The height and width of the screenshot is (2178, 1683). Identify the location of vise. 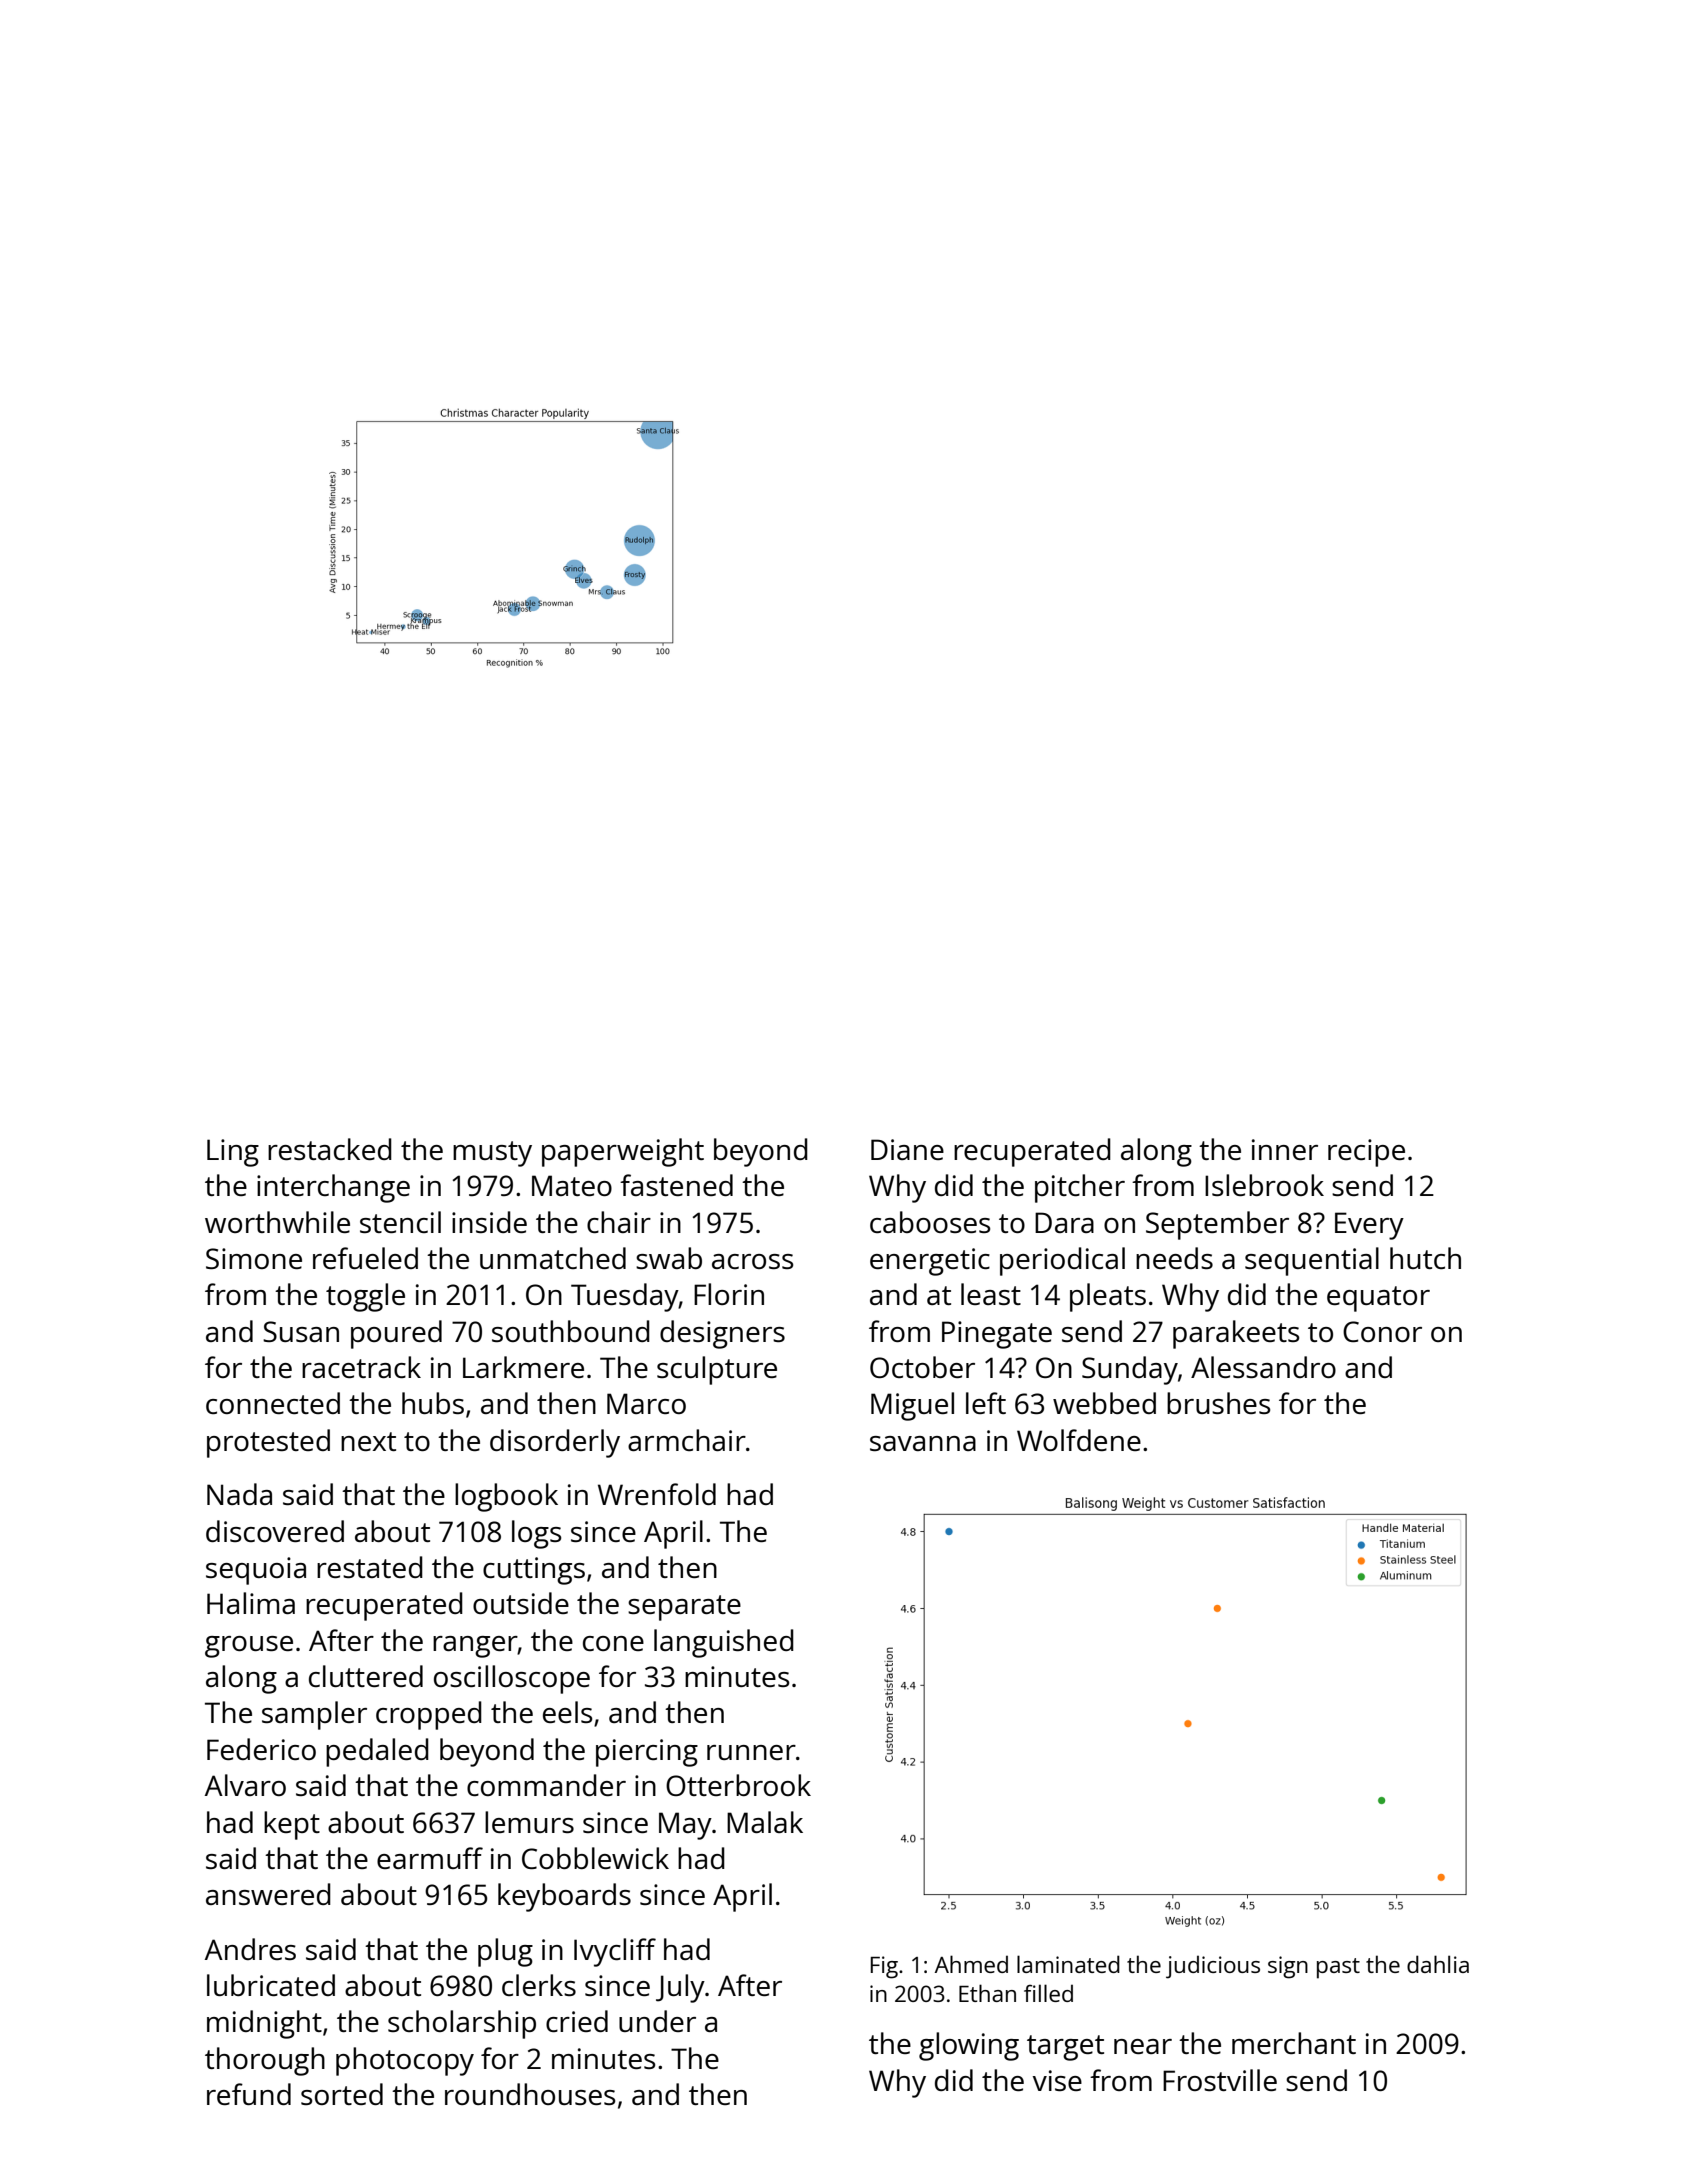
(1057, 2080).
